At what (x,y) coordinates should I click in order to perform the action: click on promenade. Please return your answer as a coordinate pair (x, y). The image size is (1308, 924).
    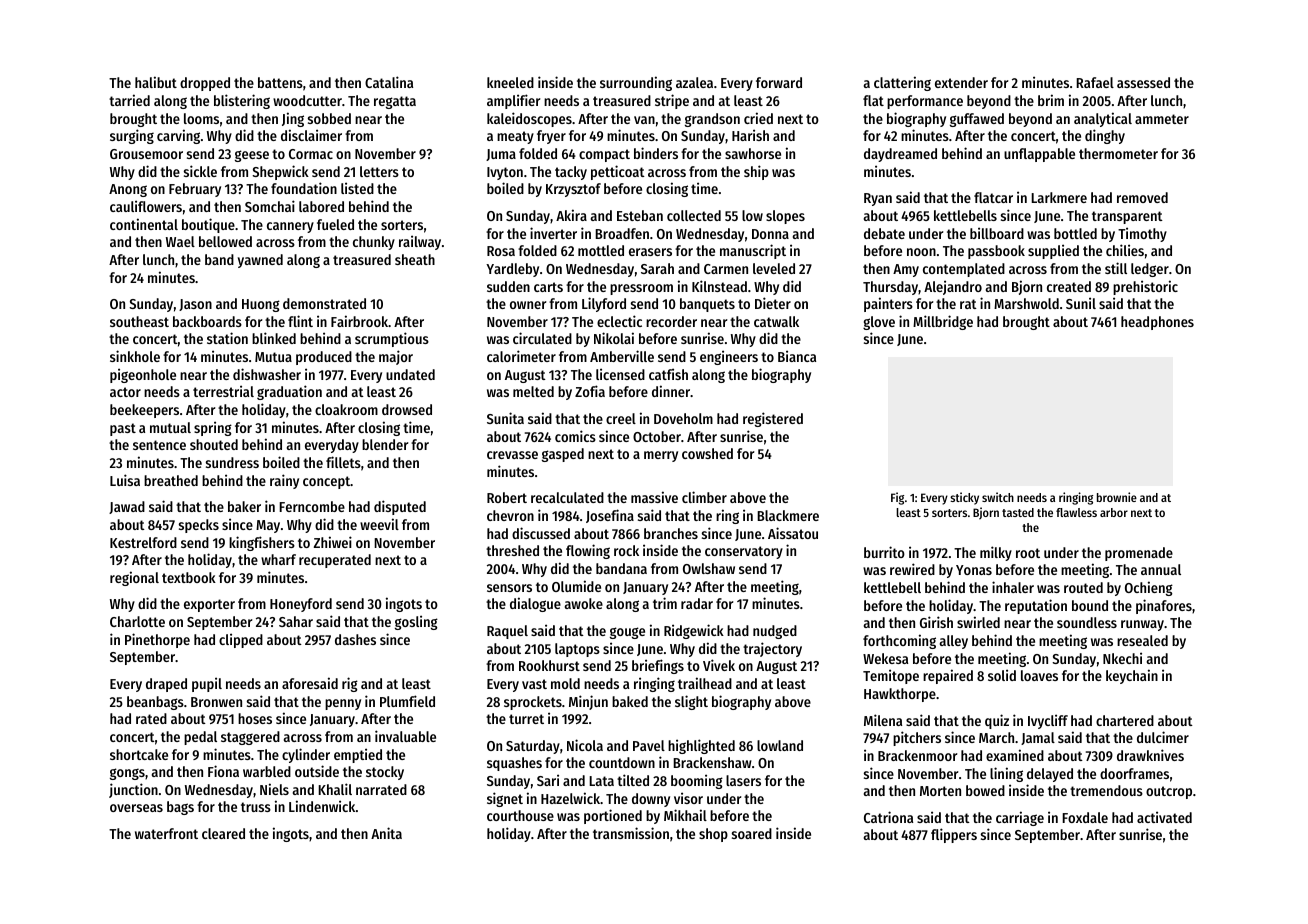
    Looking at the image, I should click on (1139, 554).
